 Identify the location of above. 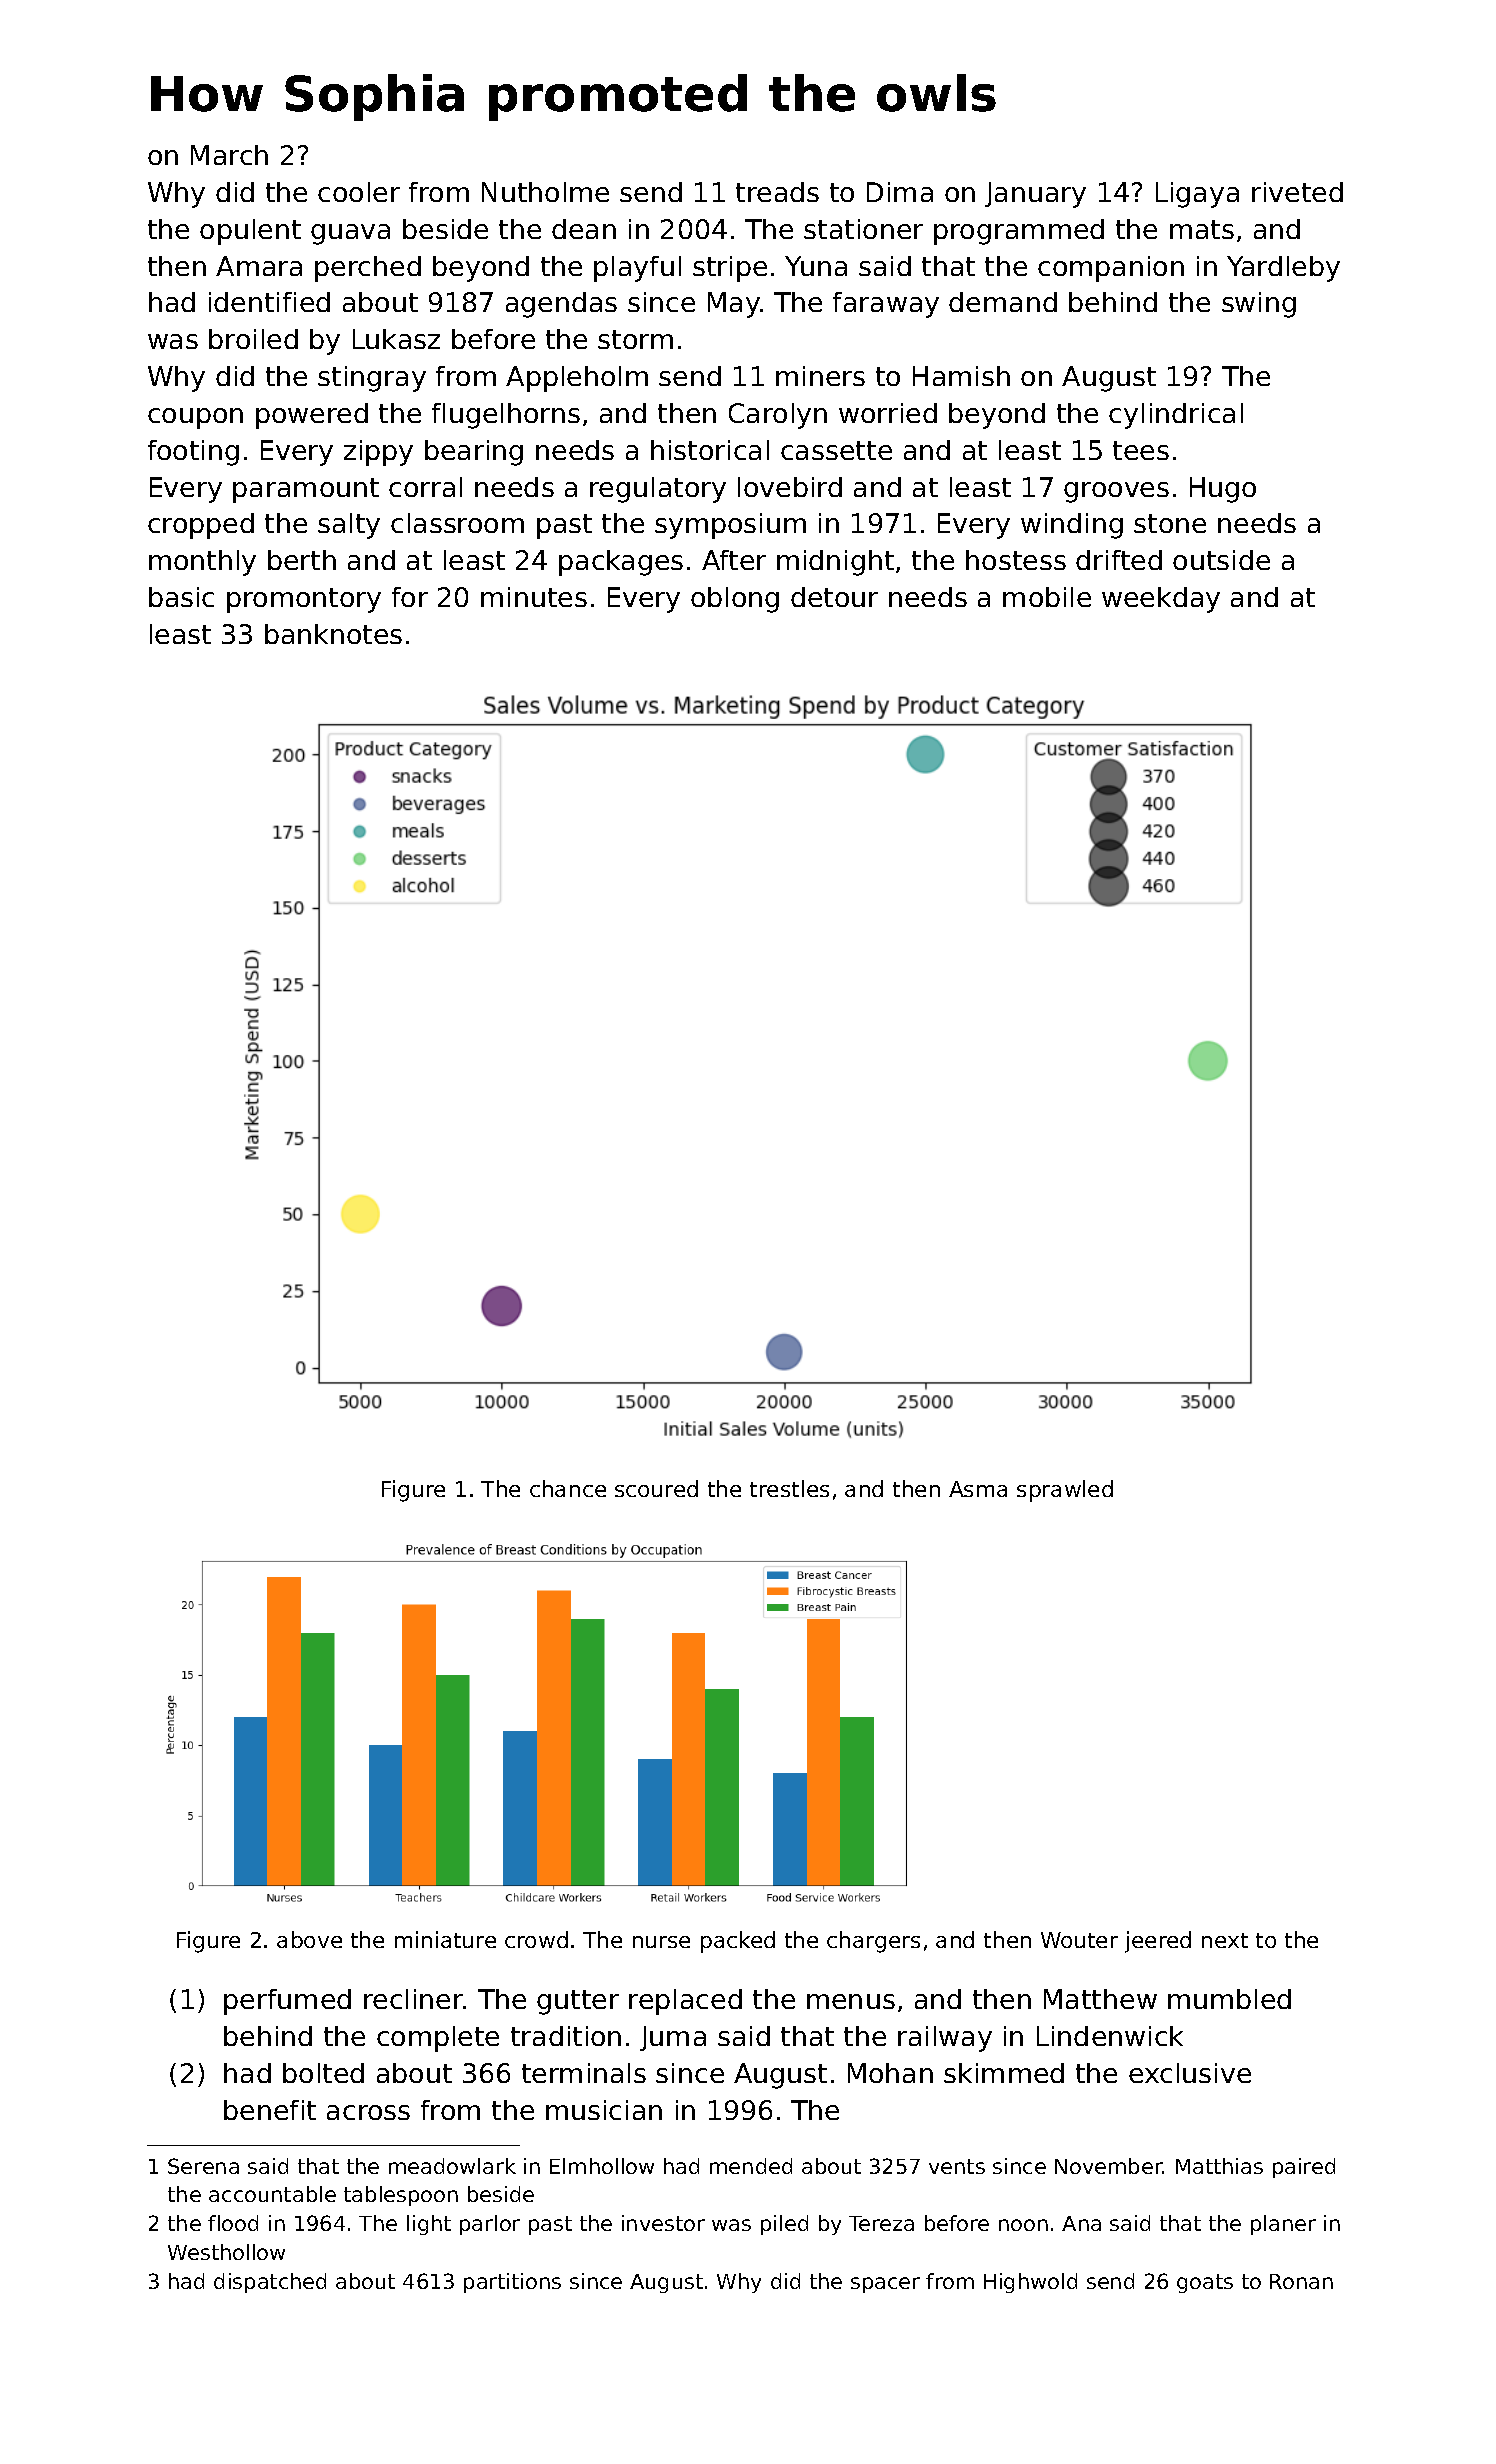
(309, 1939).
